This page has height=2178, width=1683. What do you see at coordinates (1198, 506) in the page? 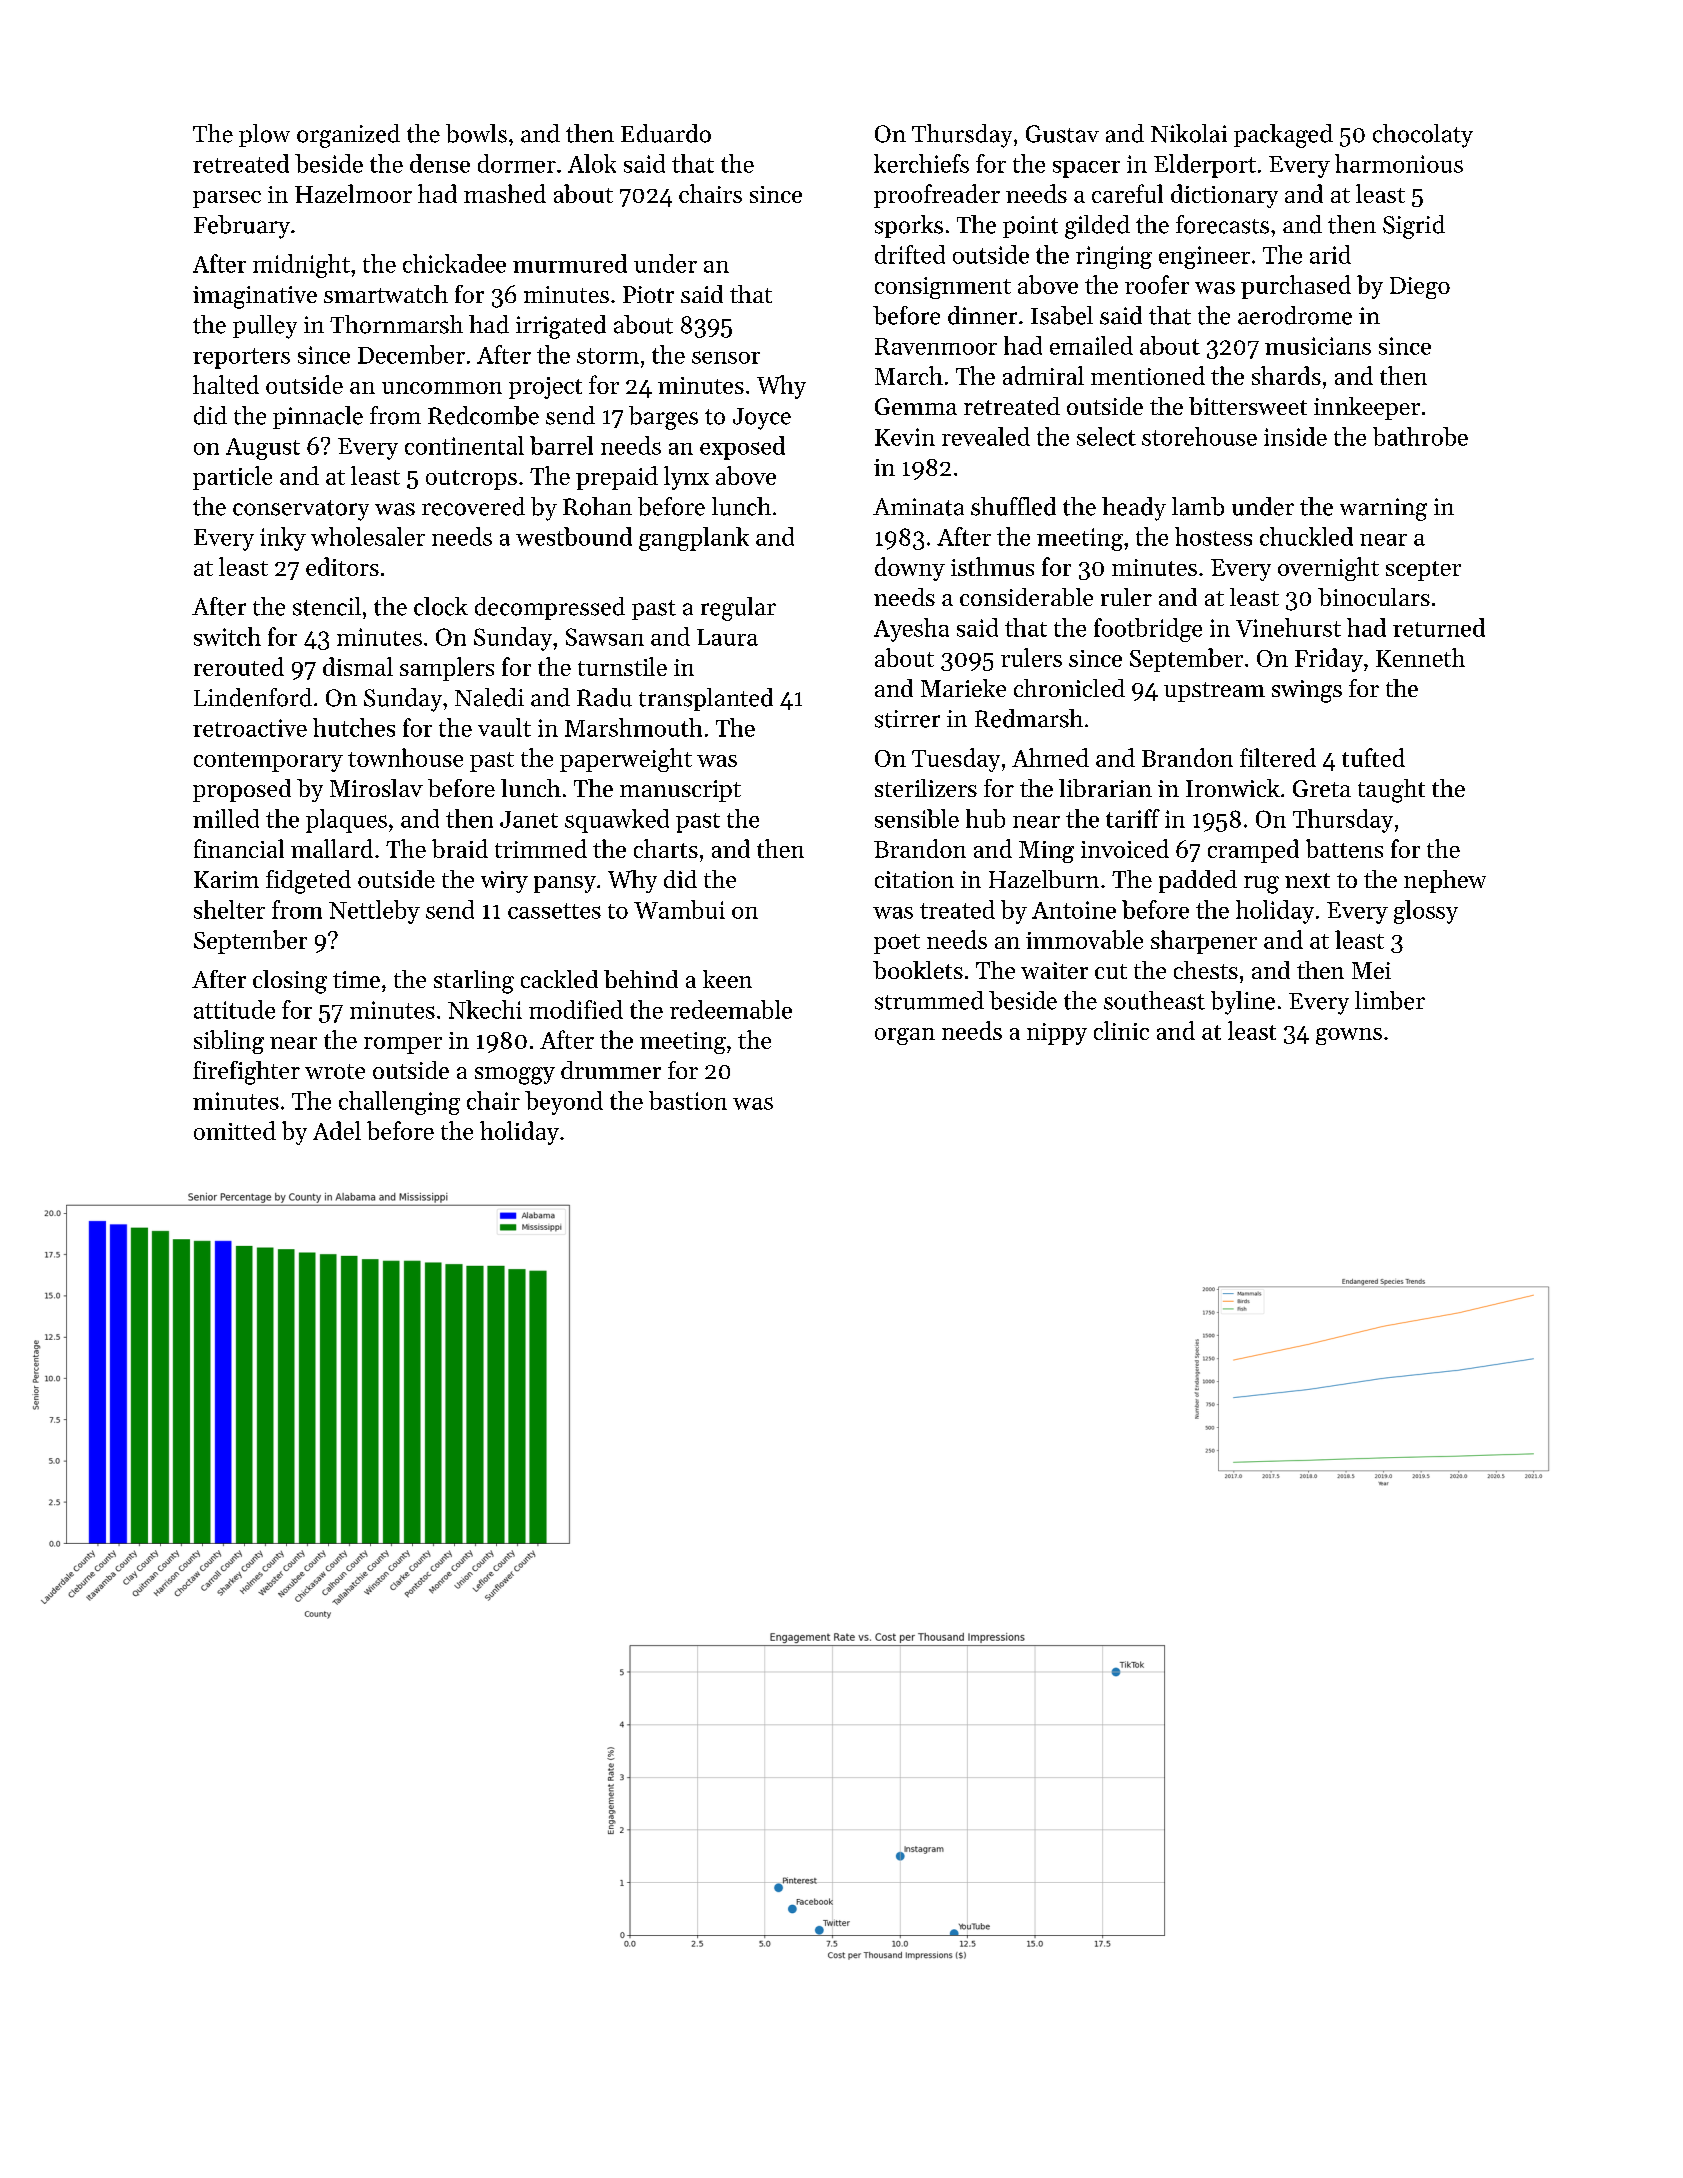
I see `lamb` at bounding box center [1198, 506].
